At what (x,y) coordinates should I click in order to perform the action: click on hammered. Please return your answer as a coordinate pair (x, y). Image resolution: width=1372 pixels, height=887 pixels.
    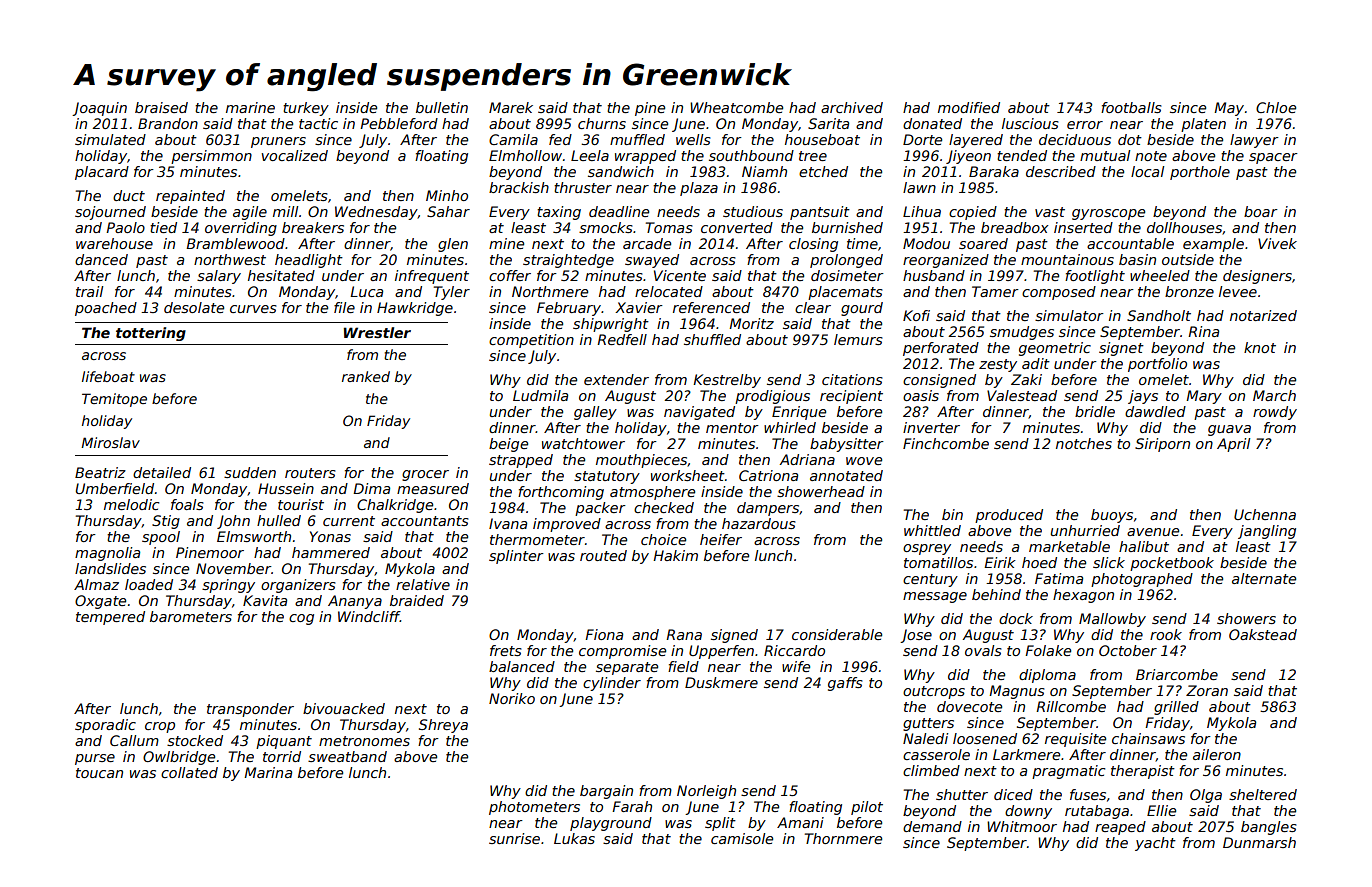
    Looking at the image, I should click on (331, 552).
